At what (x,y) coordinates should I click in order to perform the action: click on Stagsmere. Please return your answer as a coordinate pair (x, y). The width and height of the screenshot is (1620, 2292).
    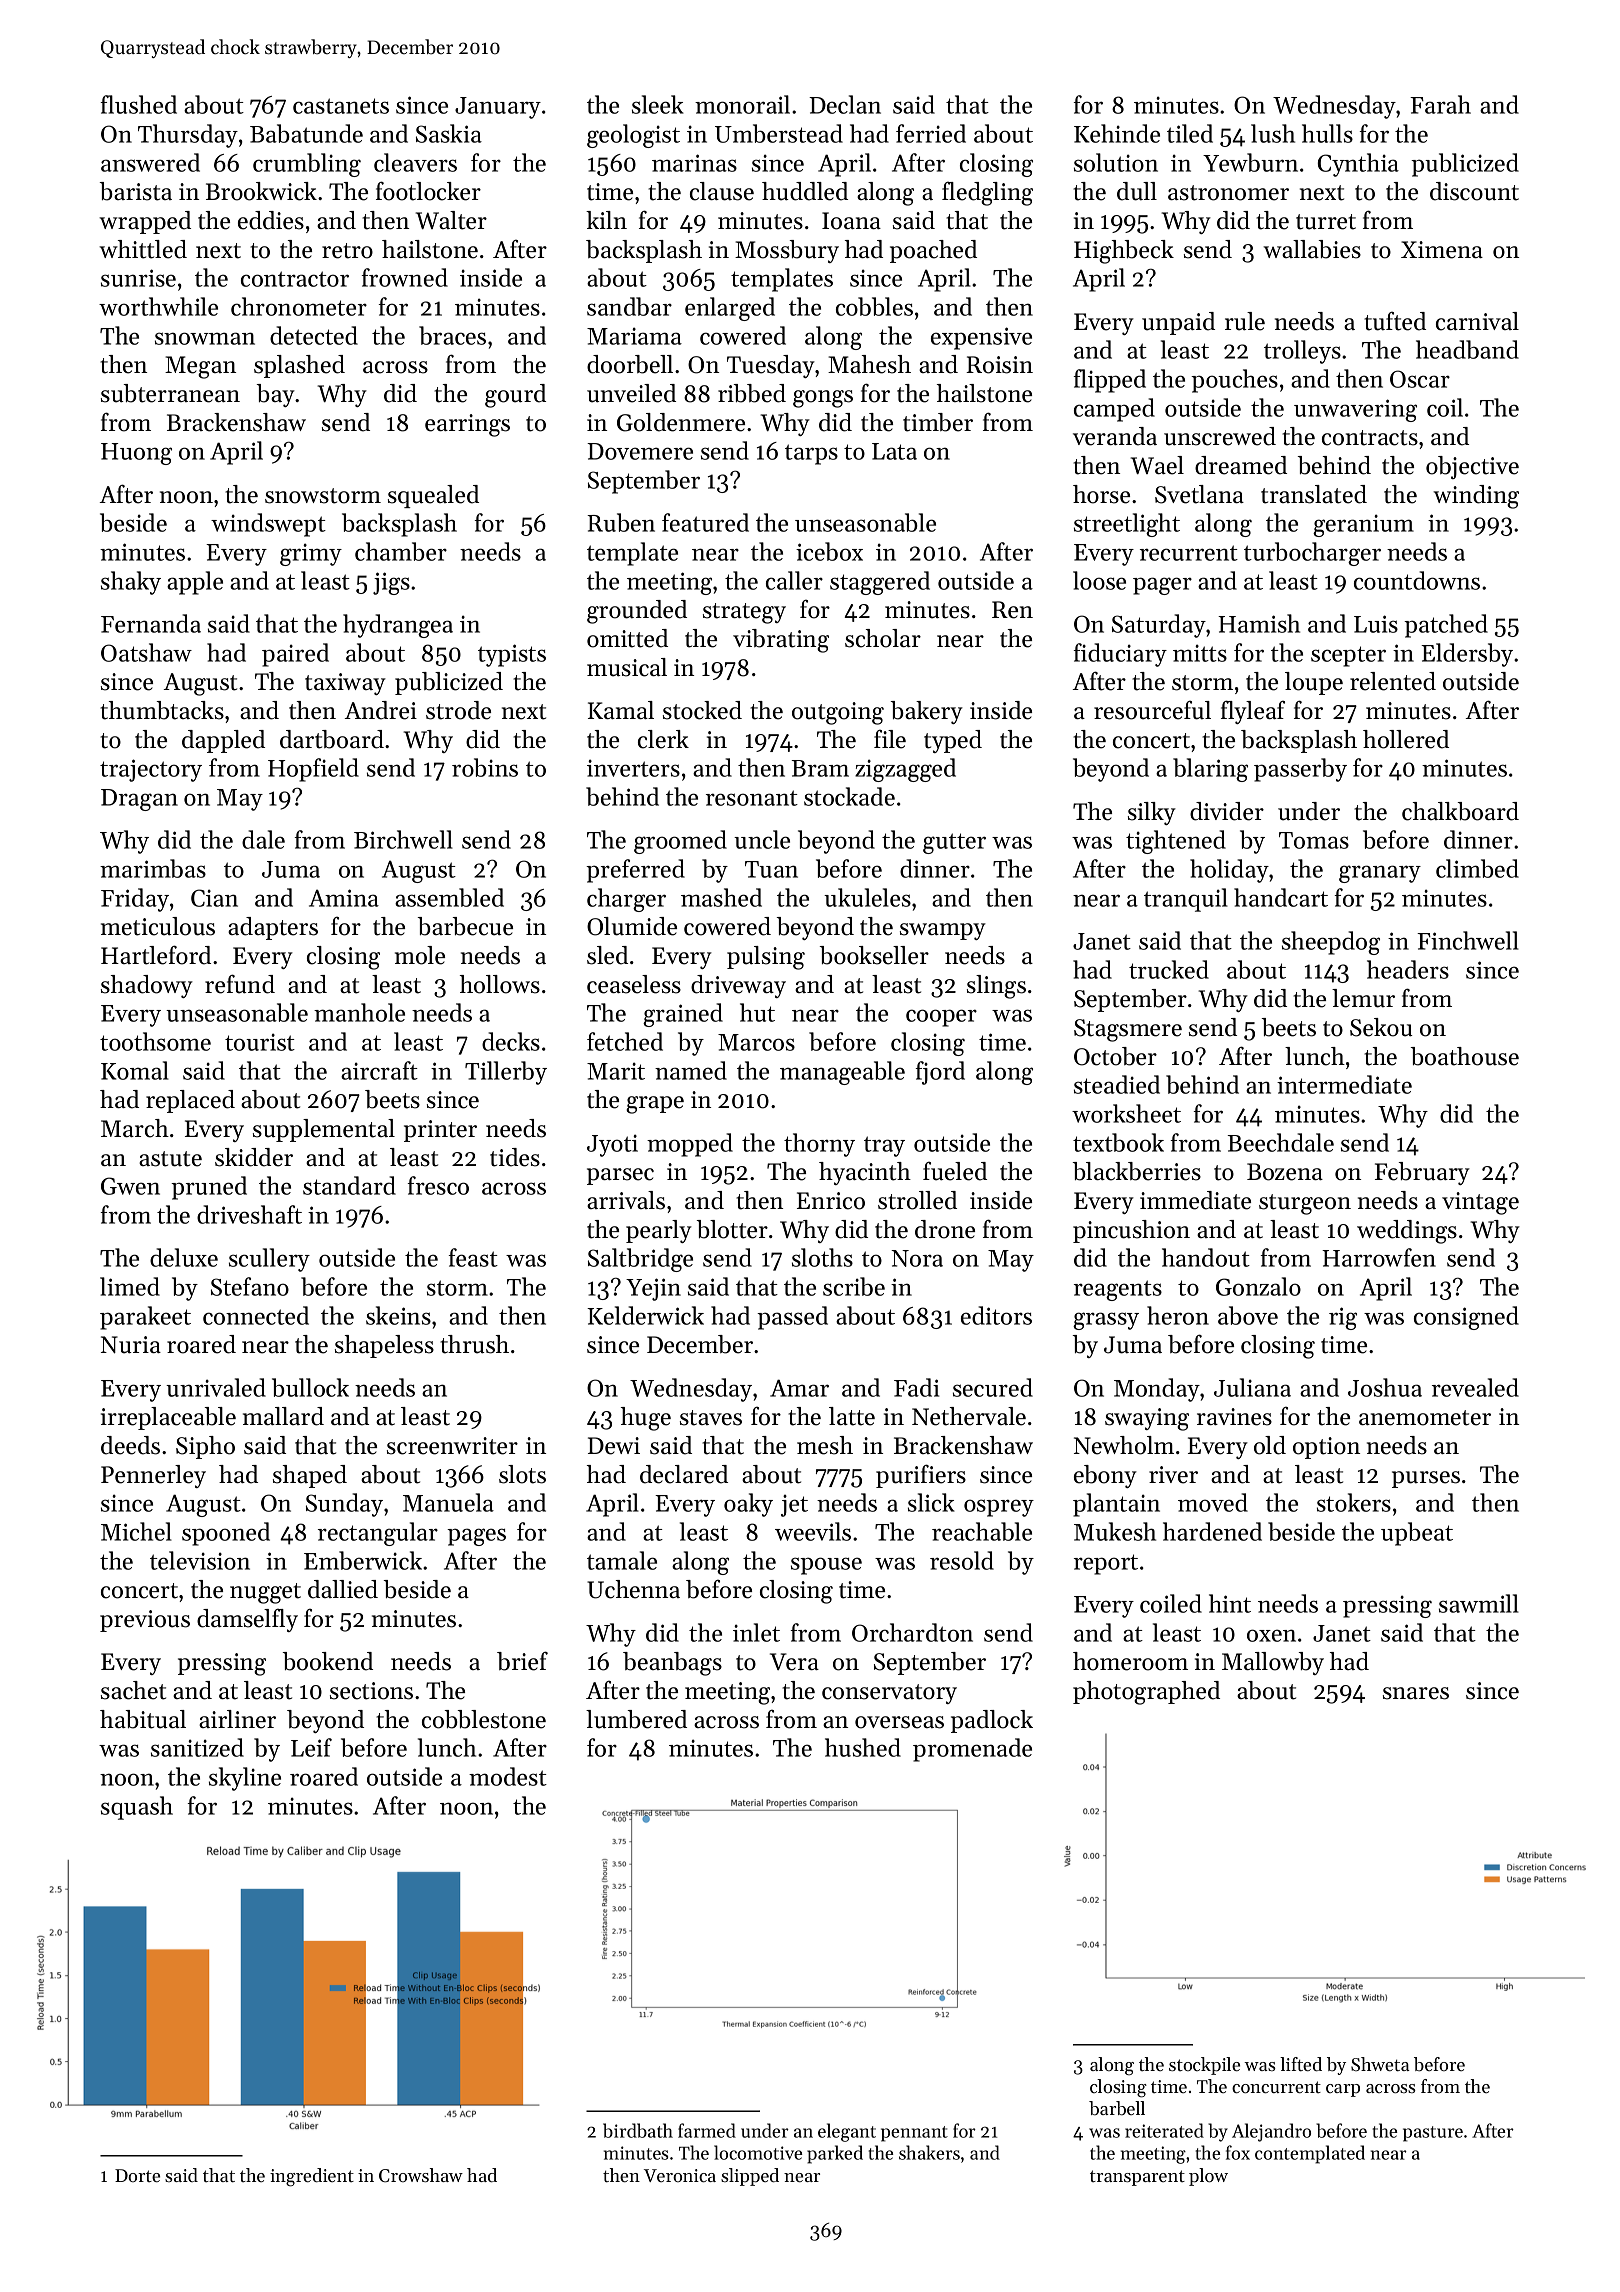
    Looking at the image, I should click on (1128, 1030).
